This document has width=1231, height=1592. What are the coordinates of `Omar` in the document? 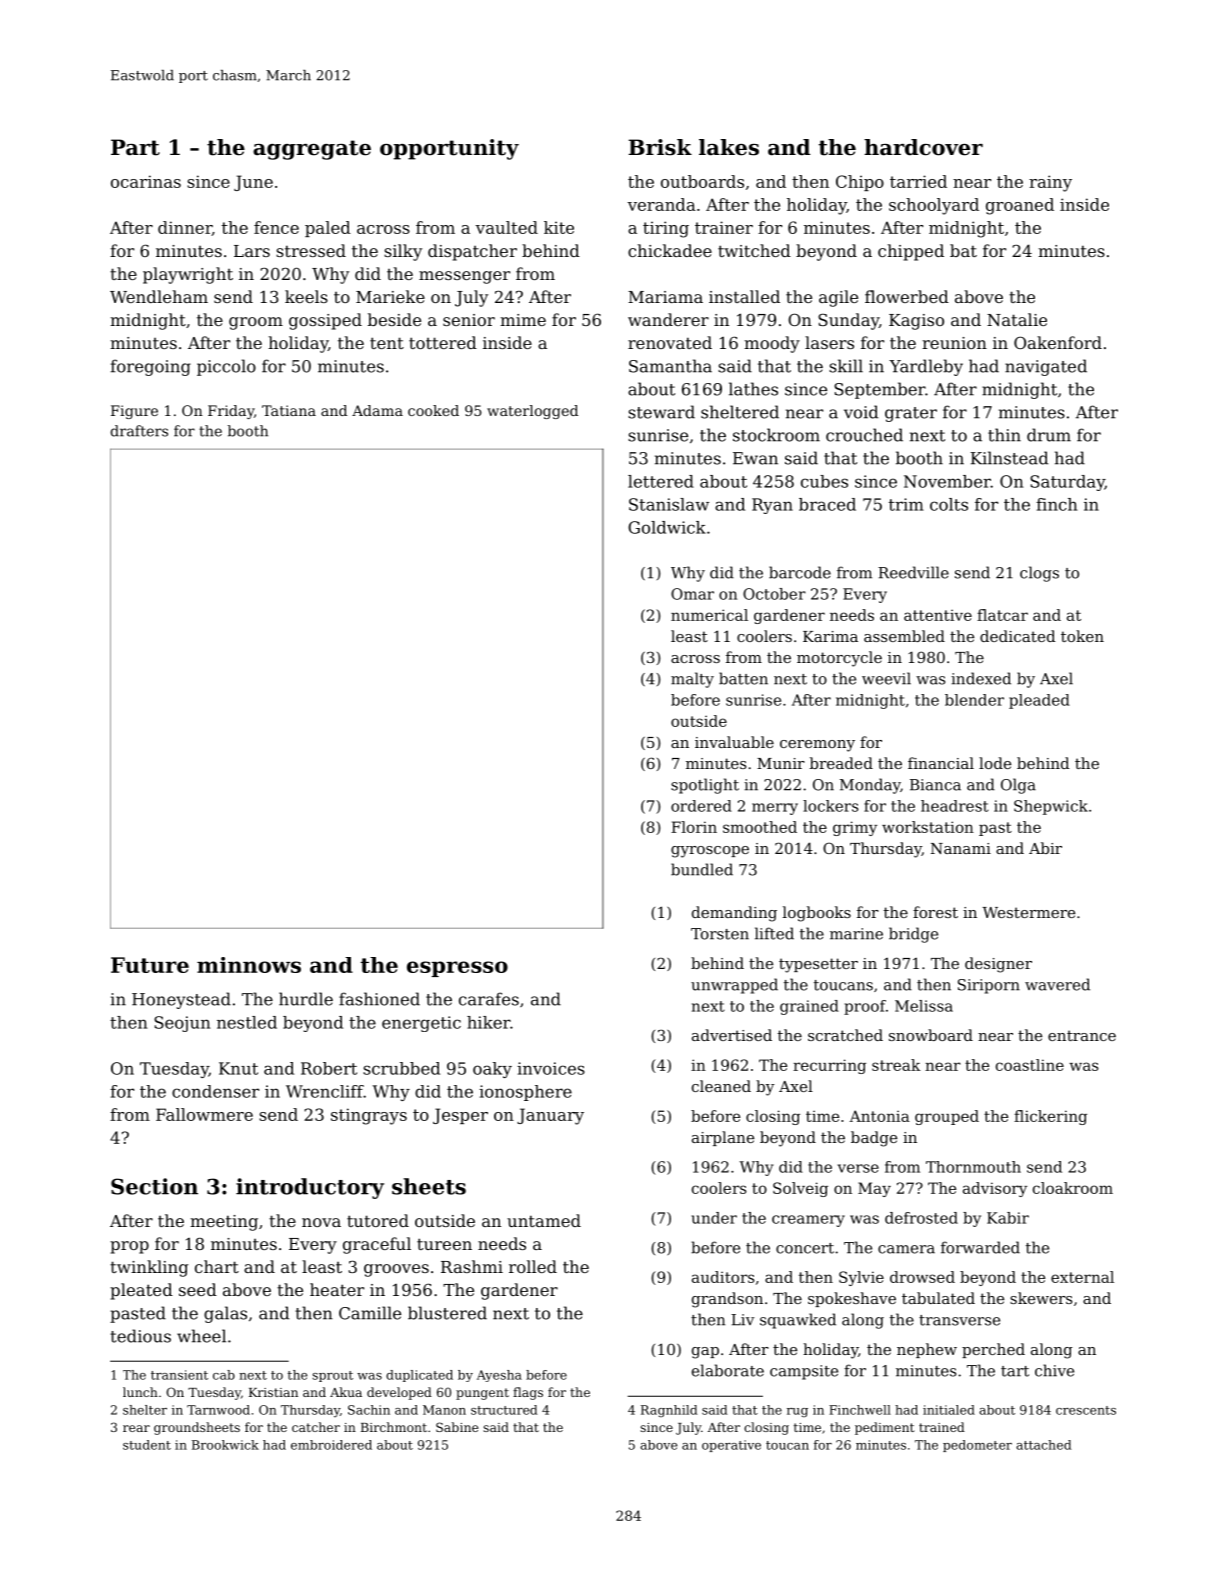 It's located at (692, 594).
